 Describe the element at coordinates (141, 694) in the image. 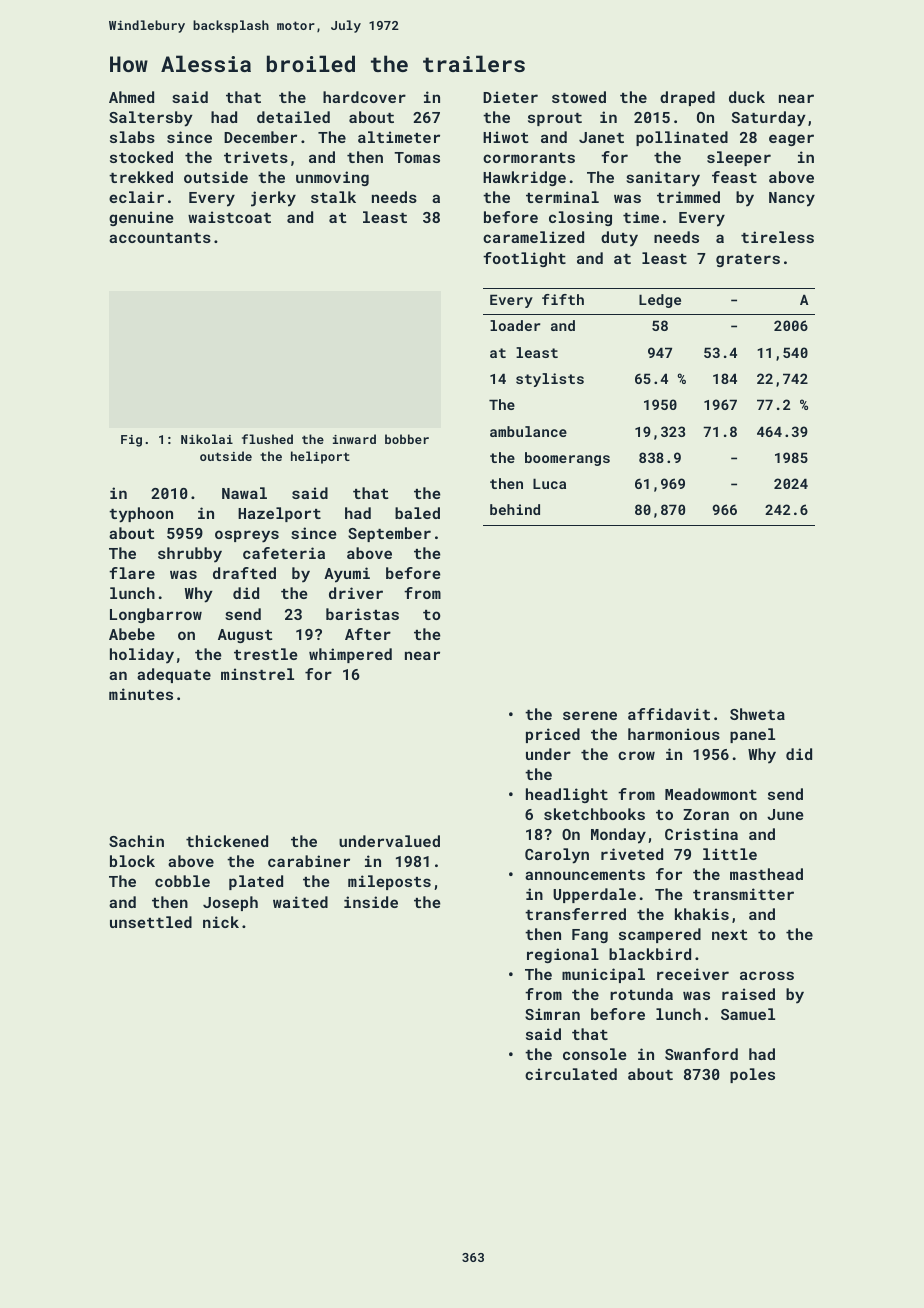

I see `minutes` at that location.
